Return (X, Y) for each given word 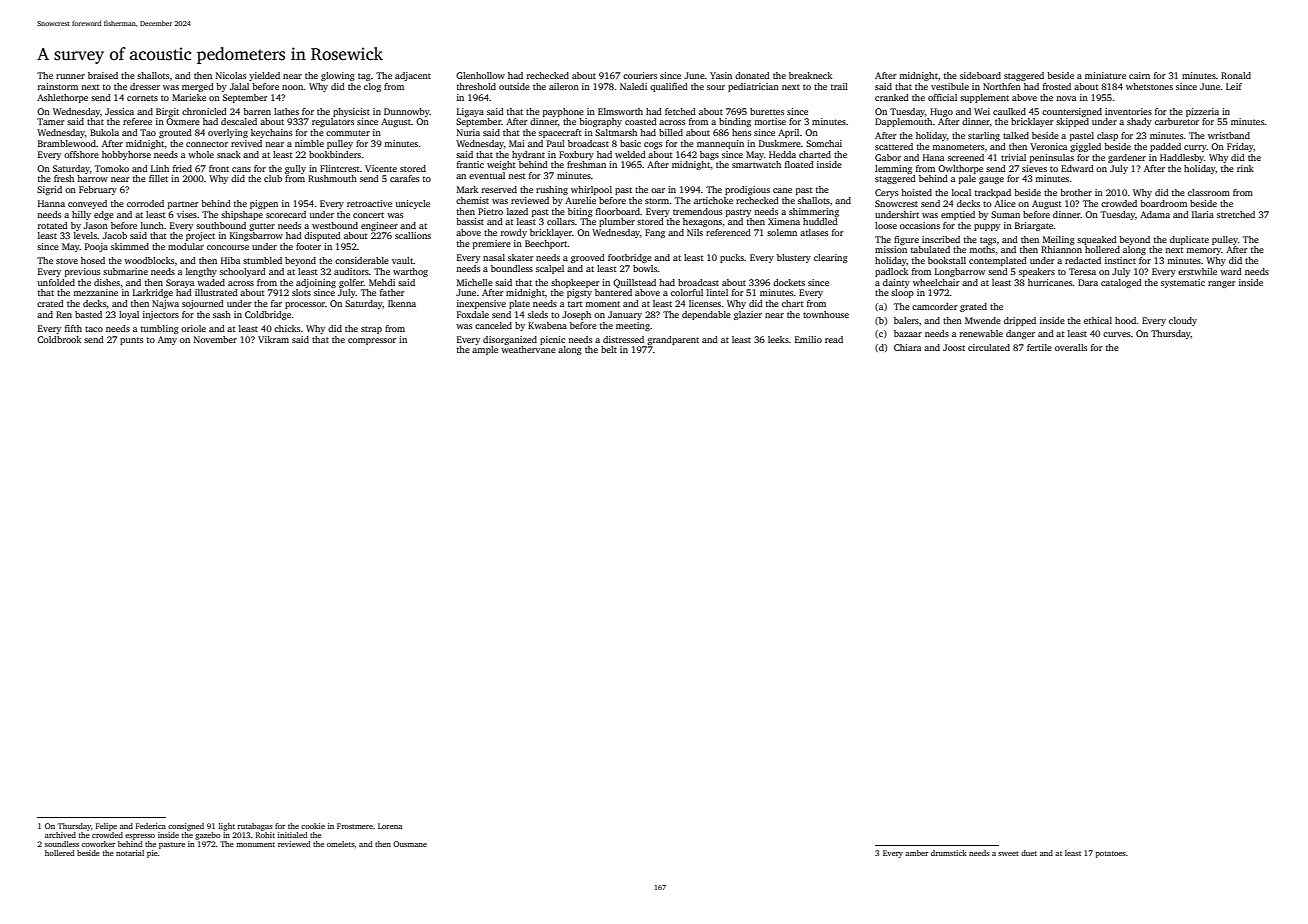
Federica (151, 826)
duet (1029, 853)
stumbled (262, 260)
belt (609, 349)
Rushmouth (332, 178)
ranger (1222, 284)
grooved (588, 258)
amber (916, 853)
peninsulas (1052, 158)
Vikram (273, 339)
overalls (1071, 347)
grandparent (673, 340)
